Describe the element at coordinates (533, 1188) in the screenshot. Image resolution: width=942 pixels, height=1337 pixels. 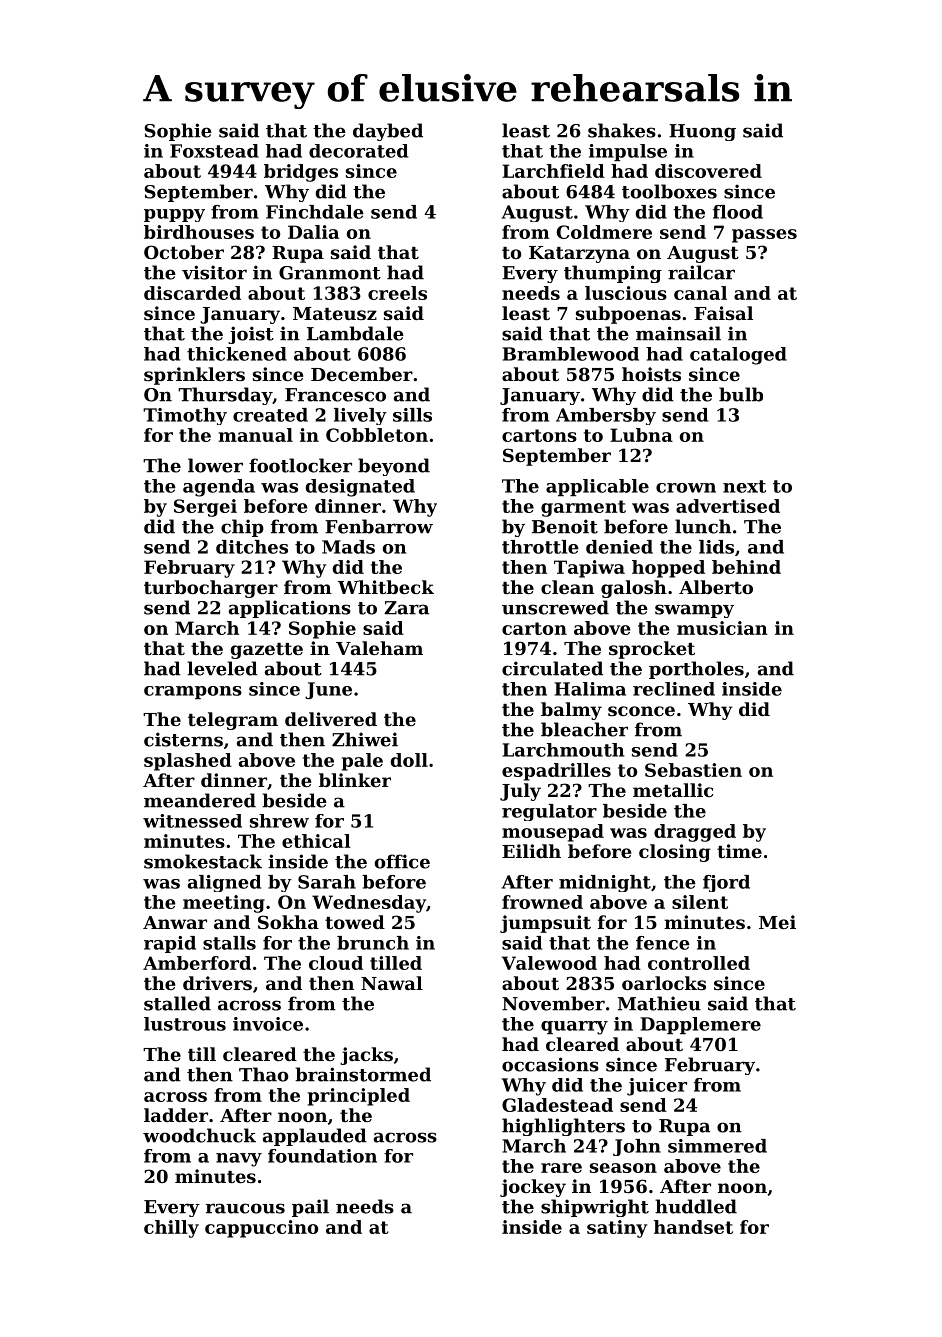
I see `jockey` at that location.
